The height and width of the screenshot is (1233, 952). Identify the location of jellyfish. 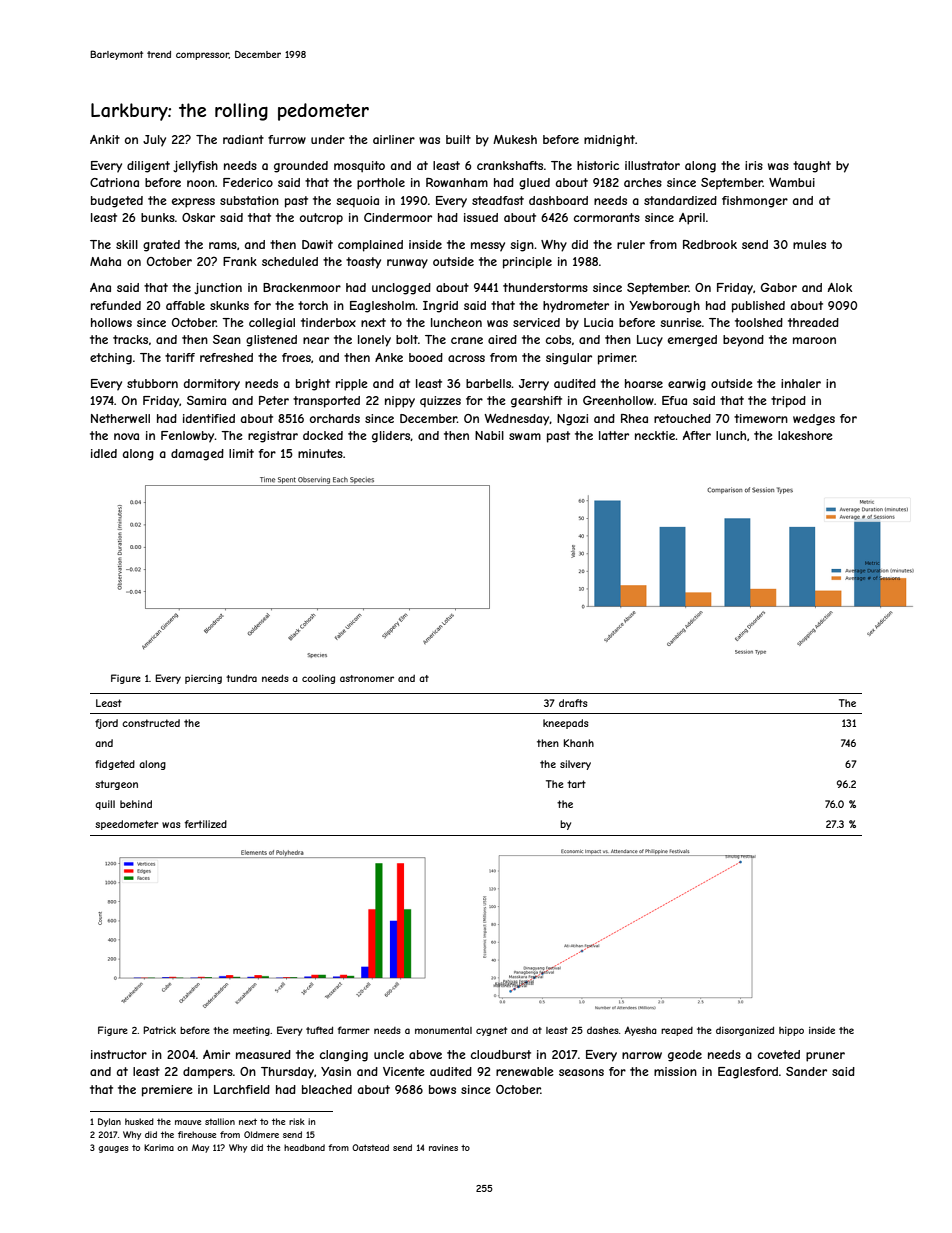
(195, 167).
